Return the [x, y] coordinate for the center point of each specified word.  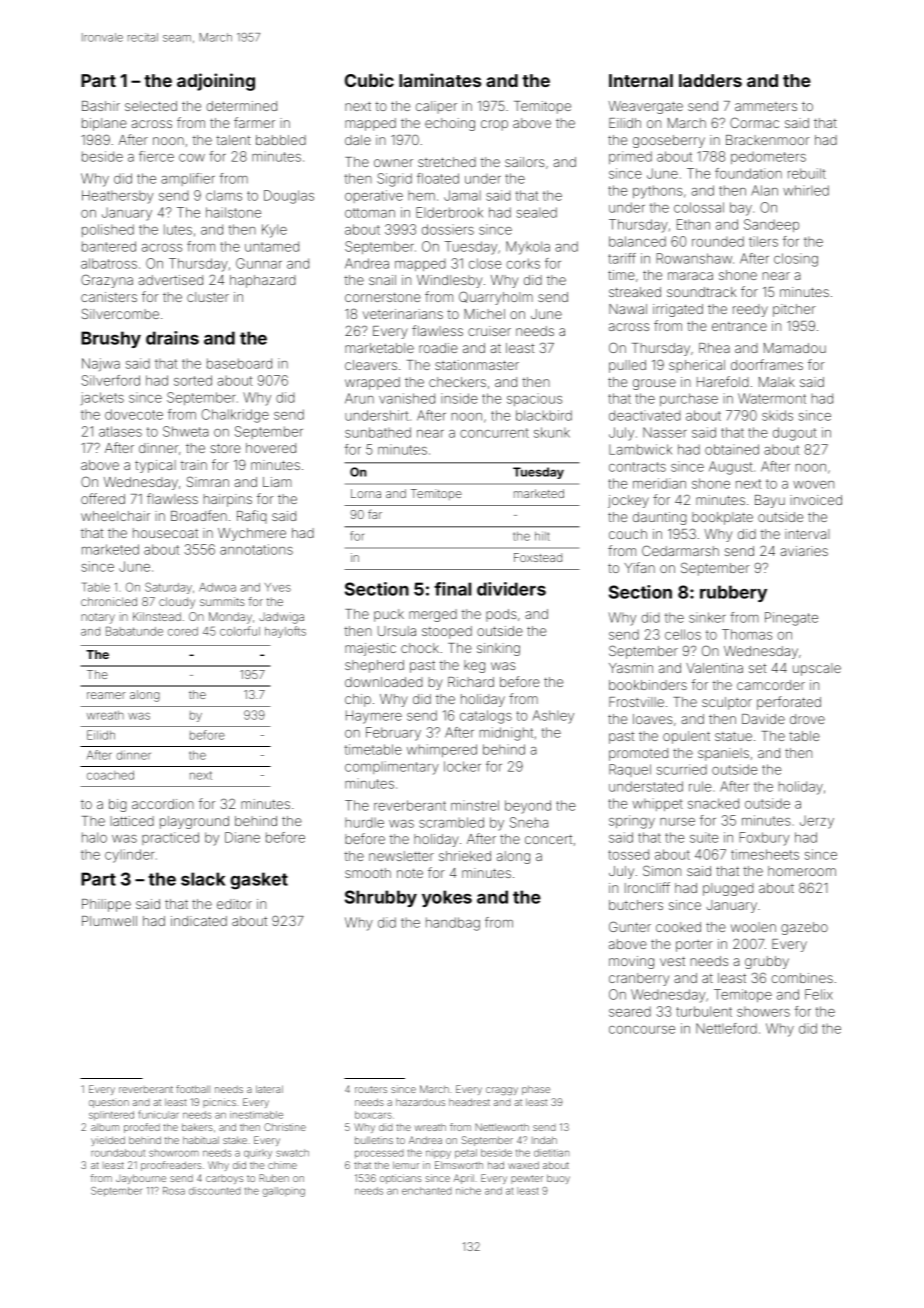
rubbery [733, 593]
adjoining [216, 82]
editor [234, 904]
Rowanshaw [694, 258]
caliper [436, 107]
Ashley [553, 717]
